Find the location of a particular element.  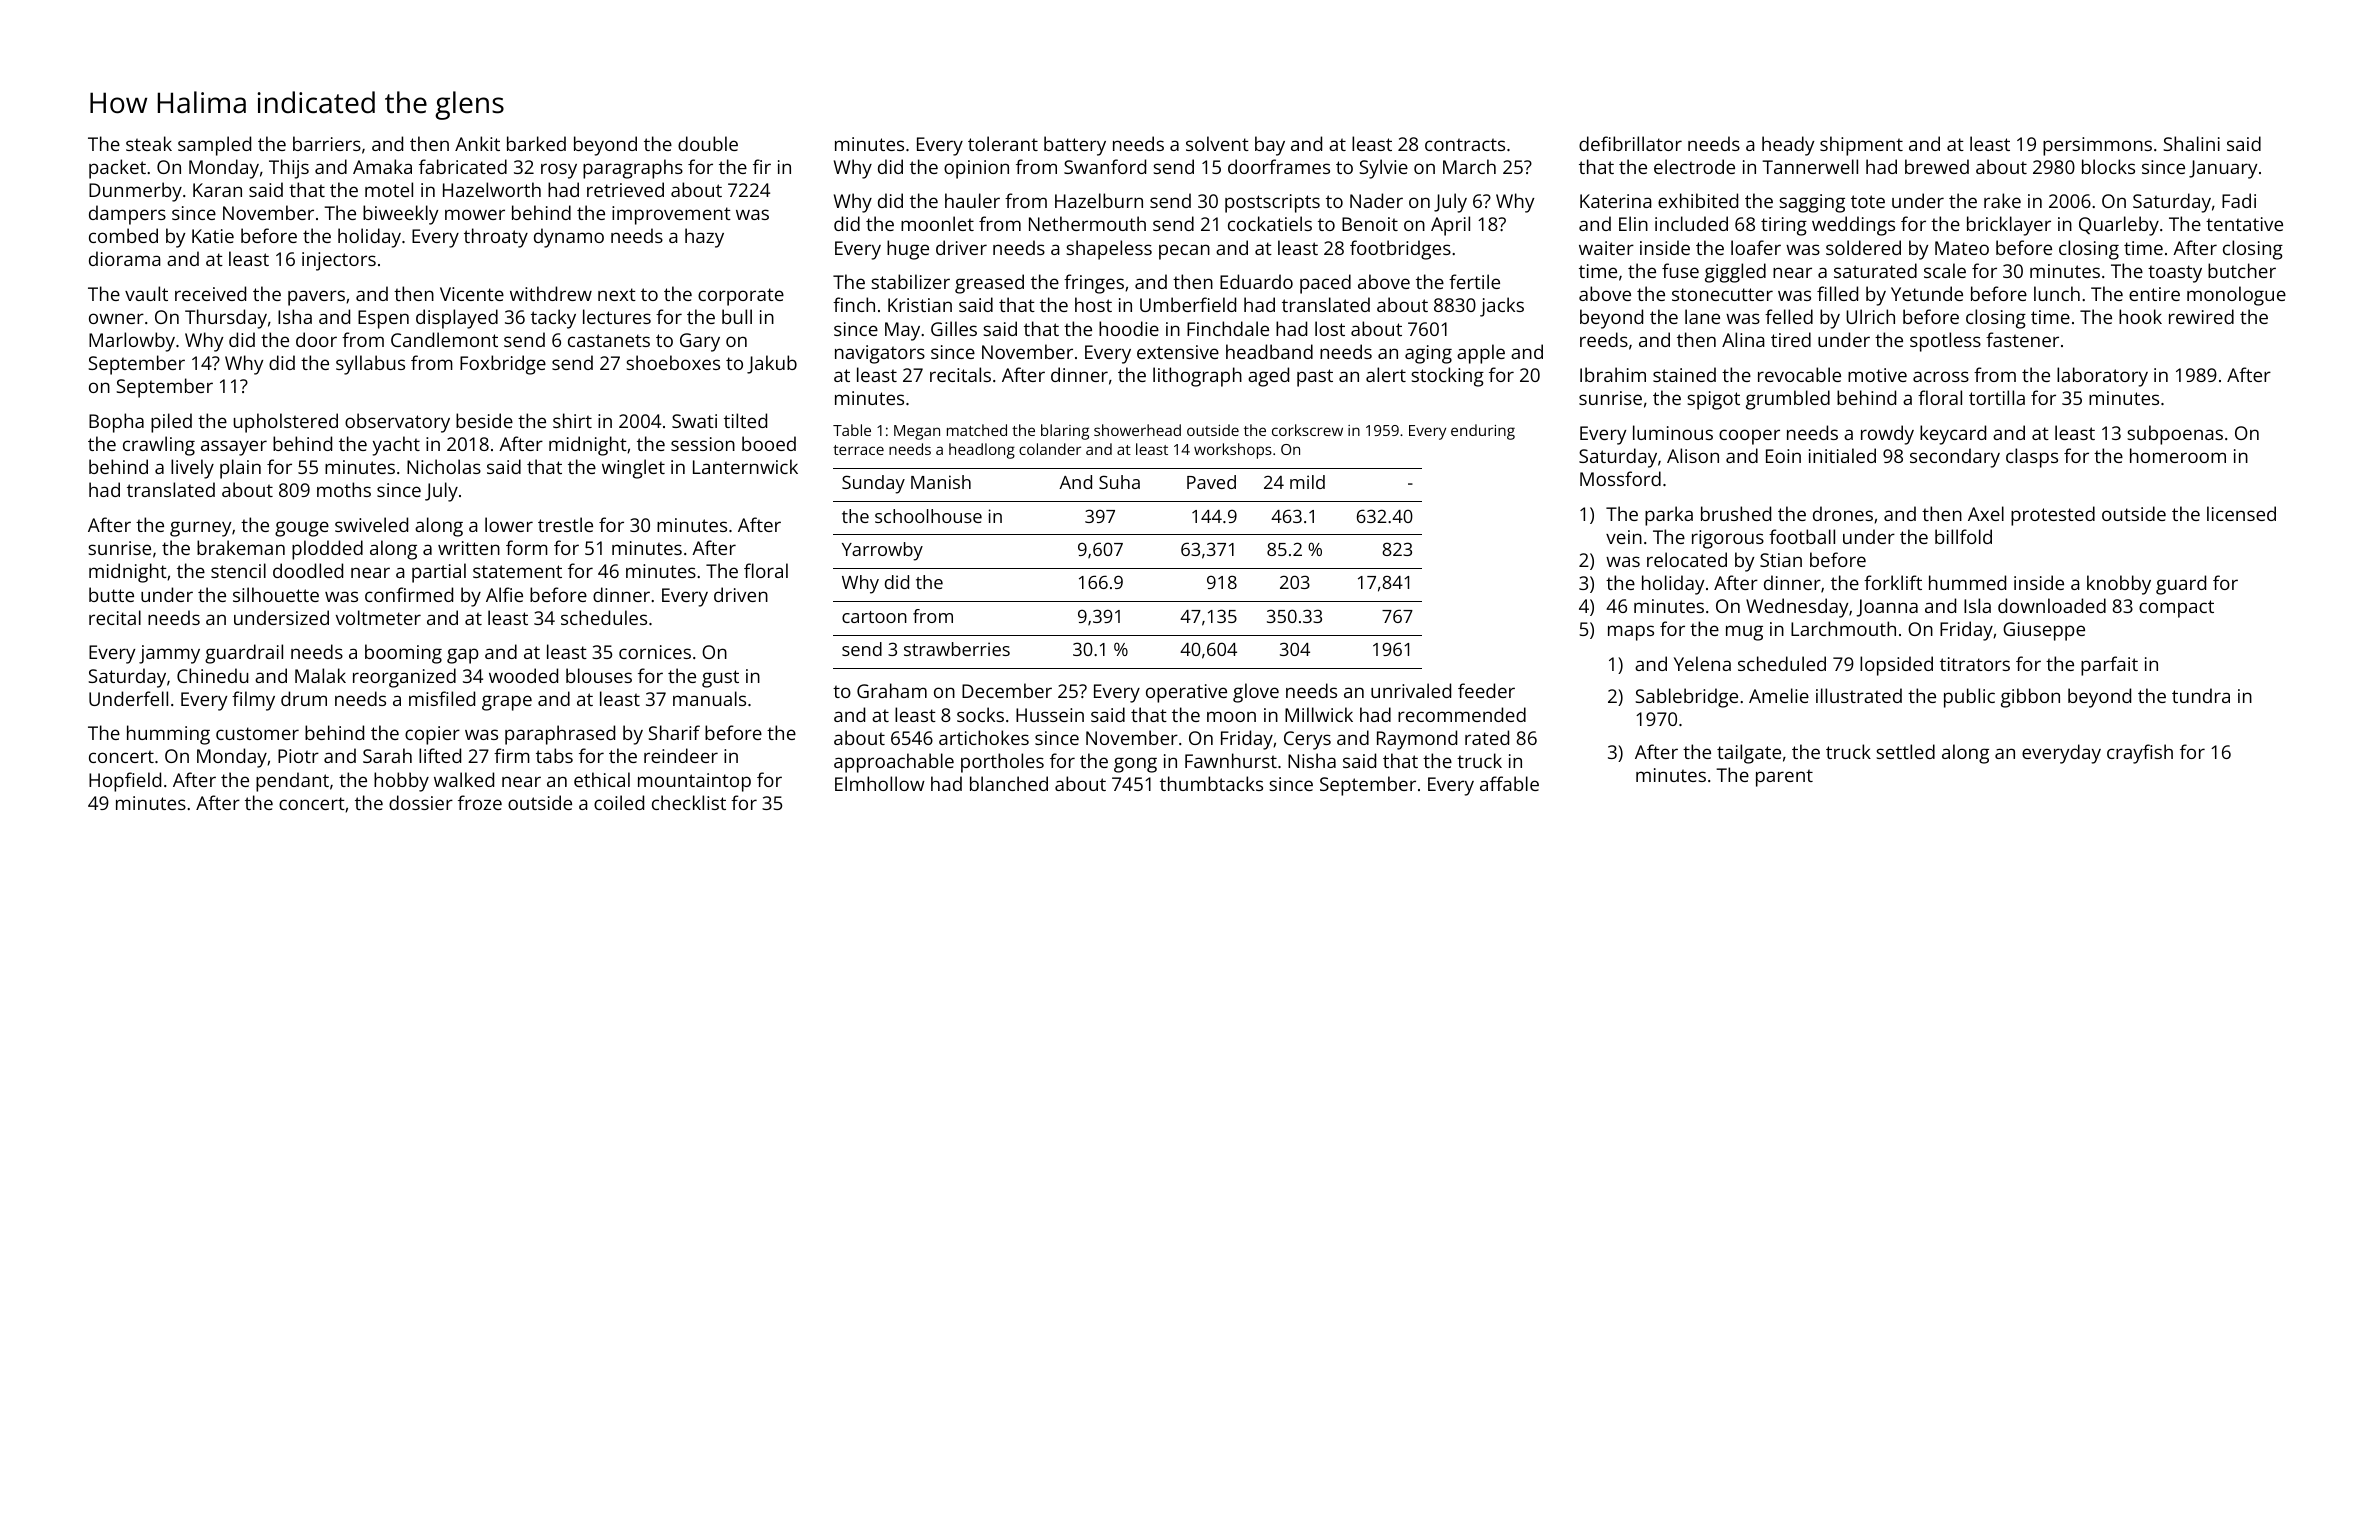

tolerant is located at coordinates (1003, 143).
